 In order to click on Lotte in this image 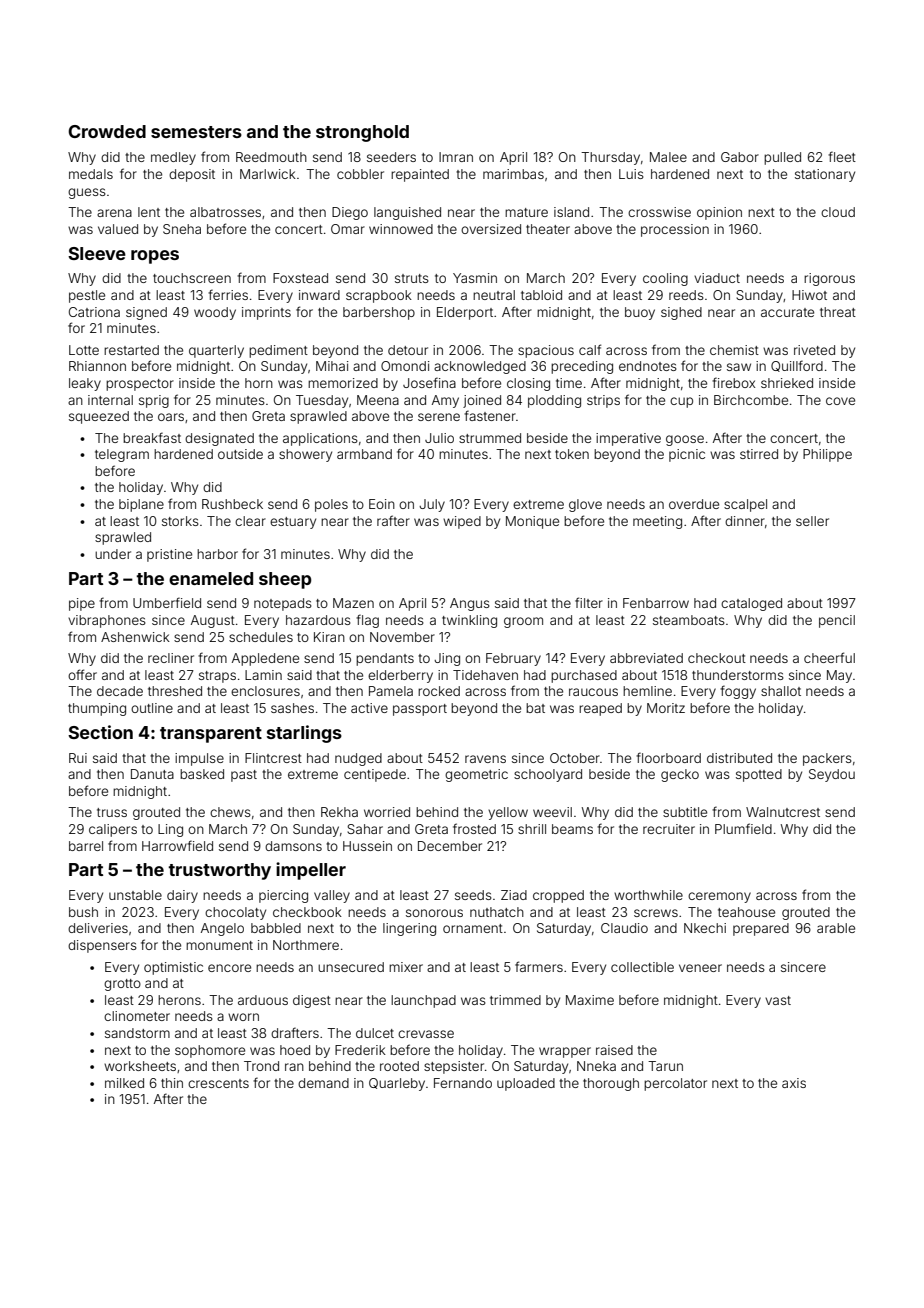, I will do `click(84, 350)`.
